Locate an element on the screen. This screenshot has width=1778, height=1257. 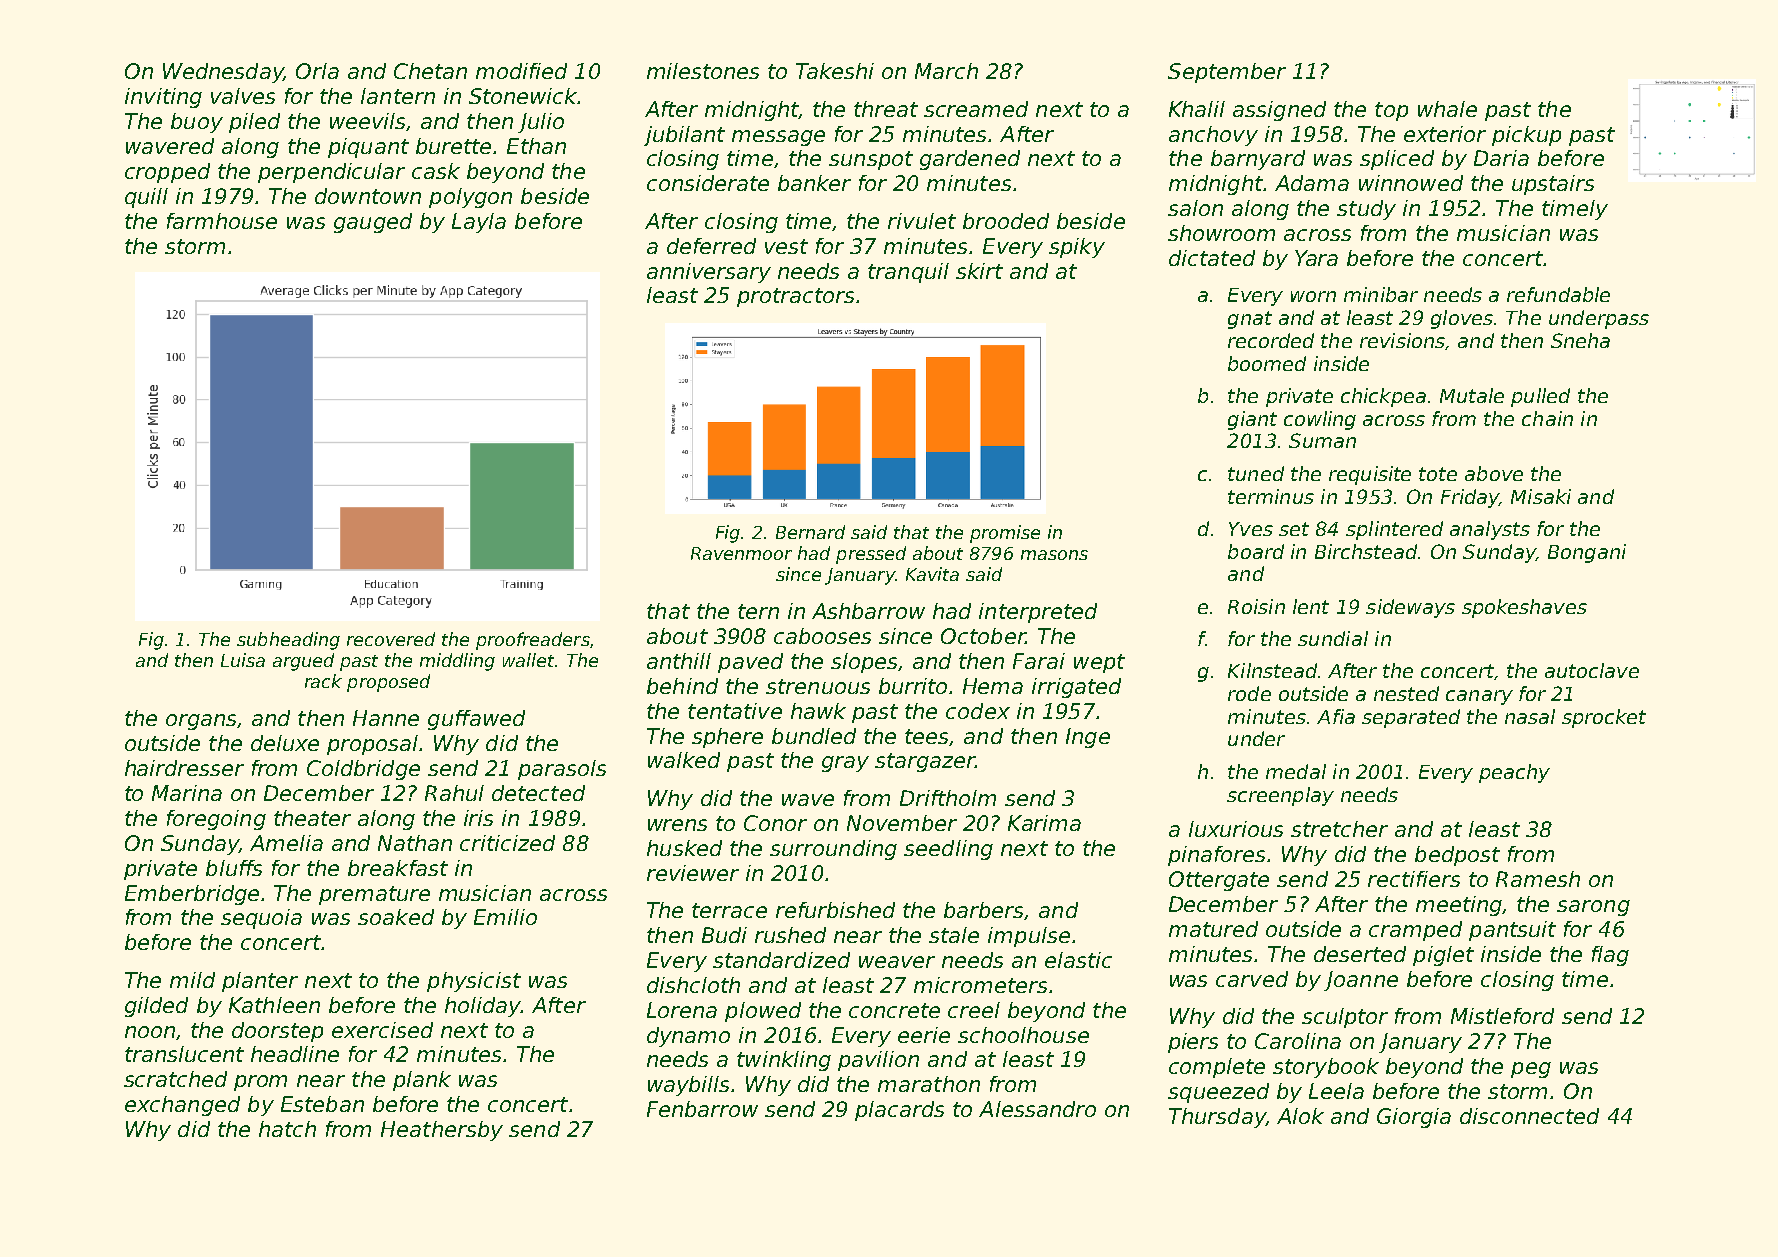
pantsuit is located at coordinates (1512, 931).
